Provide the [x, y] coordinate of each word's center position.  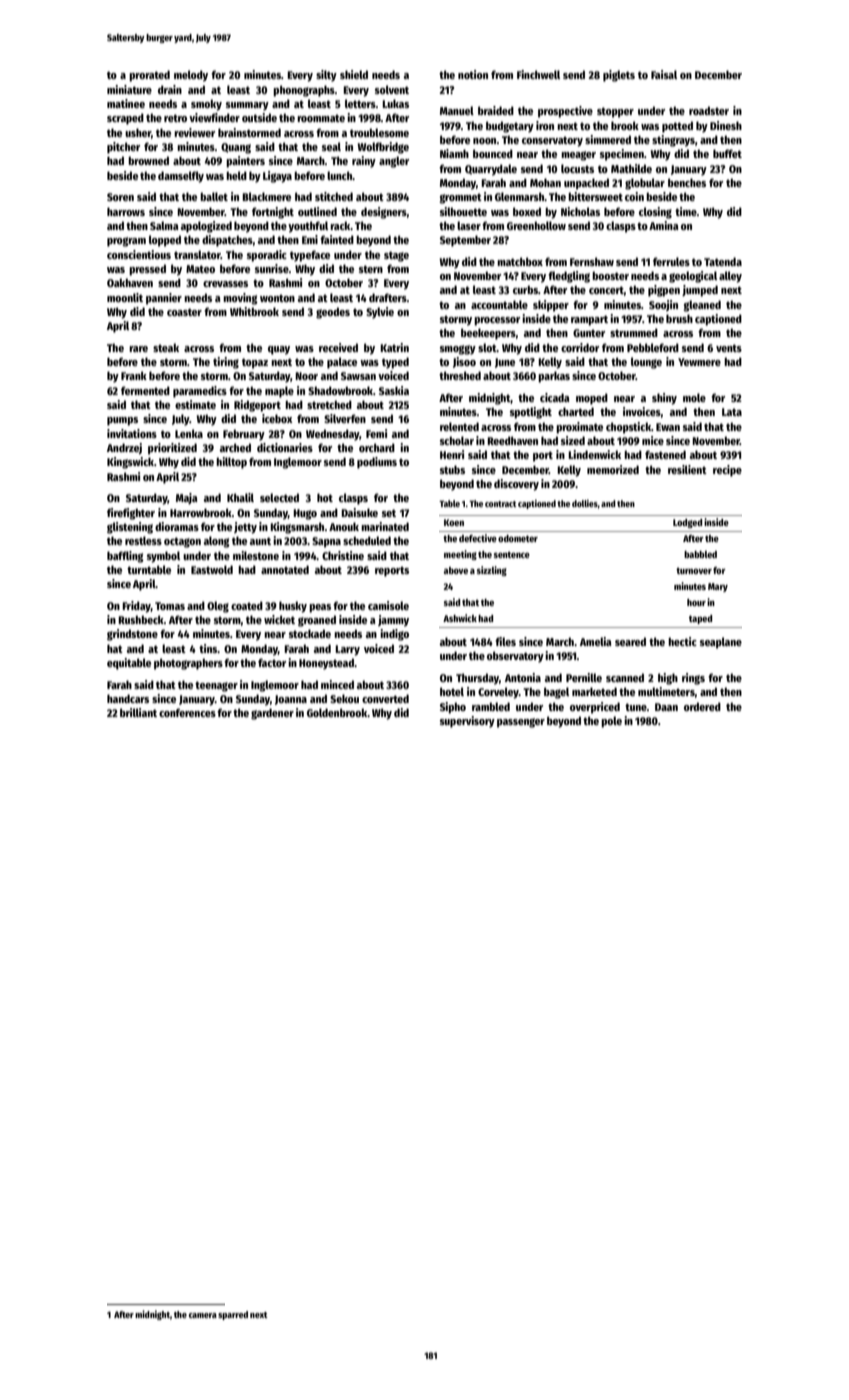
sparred [233, 1315]
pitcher [123, 148]
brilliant [138, 712]
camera [203, 1315]
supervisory [467, 722]
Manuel [457, 110]
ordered [702, 706]
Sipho [453, 708]
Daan [666, 707]
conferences [187, 712]
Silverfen [345, 418]
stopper [615, 112]
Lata [732, 412]
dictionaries [285, 447]
